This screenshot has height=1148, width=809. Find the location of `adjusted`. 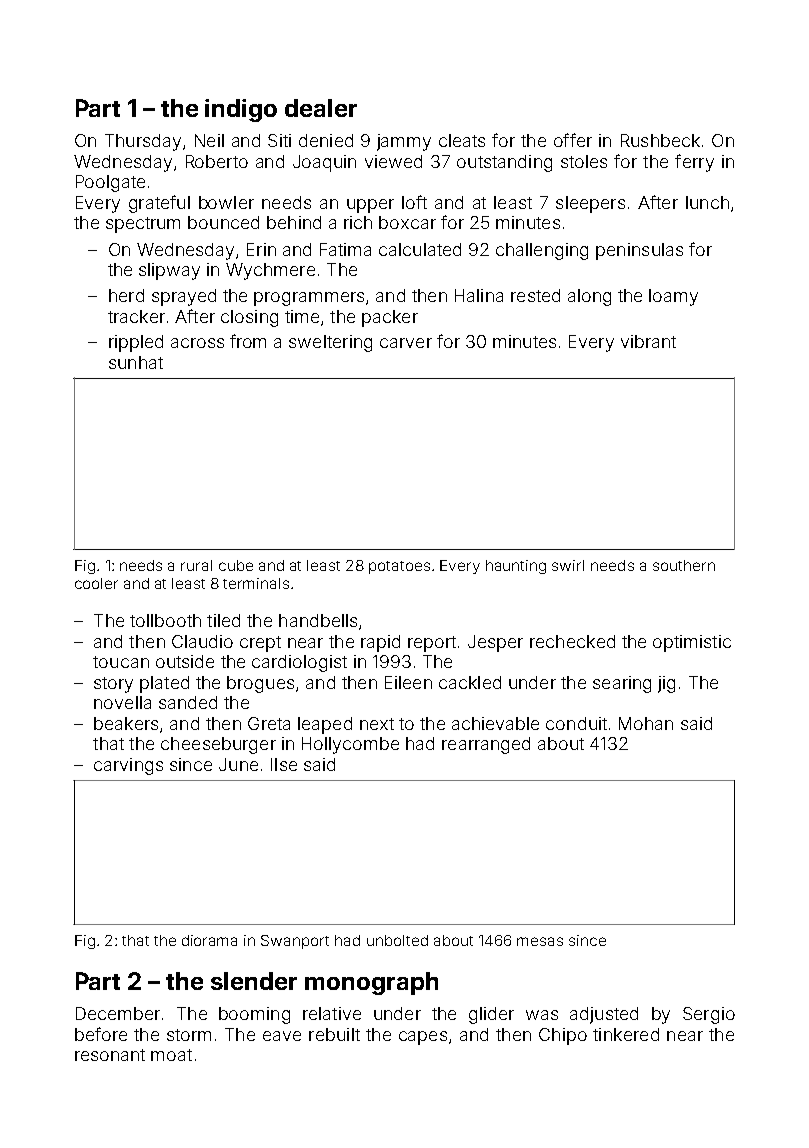

adjusted is located at coordinates (604, 1015).
